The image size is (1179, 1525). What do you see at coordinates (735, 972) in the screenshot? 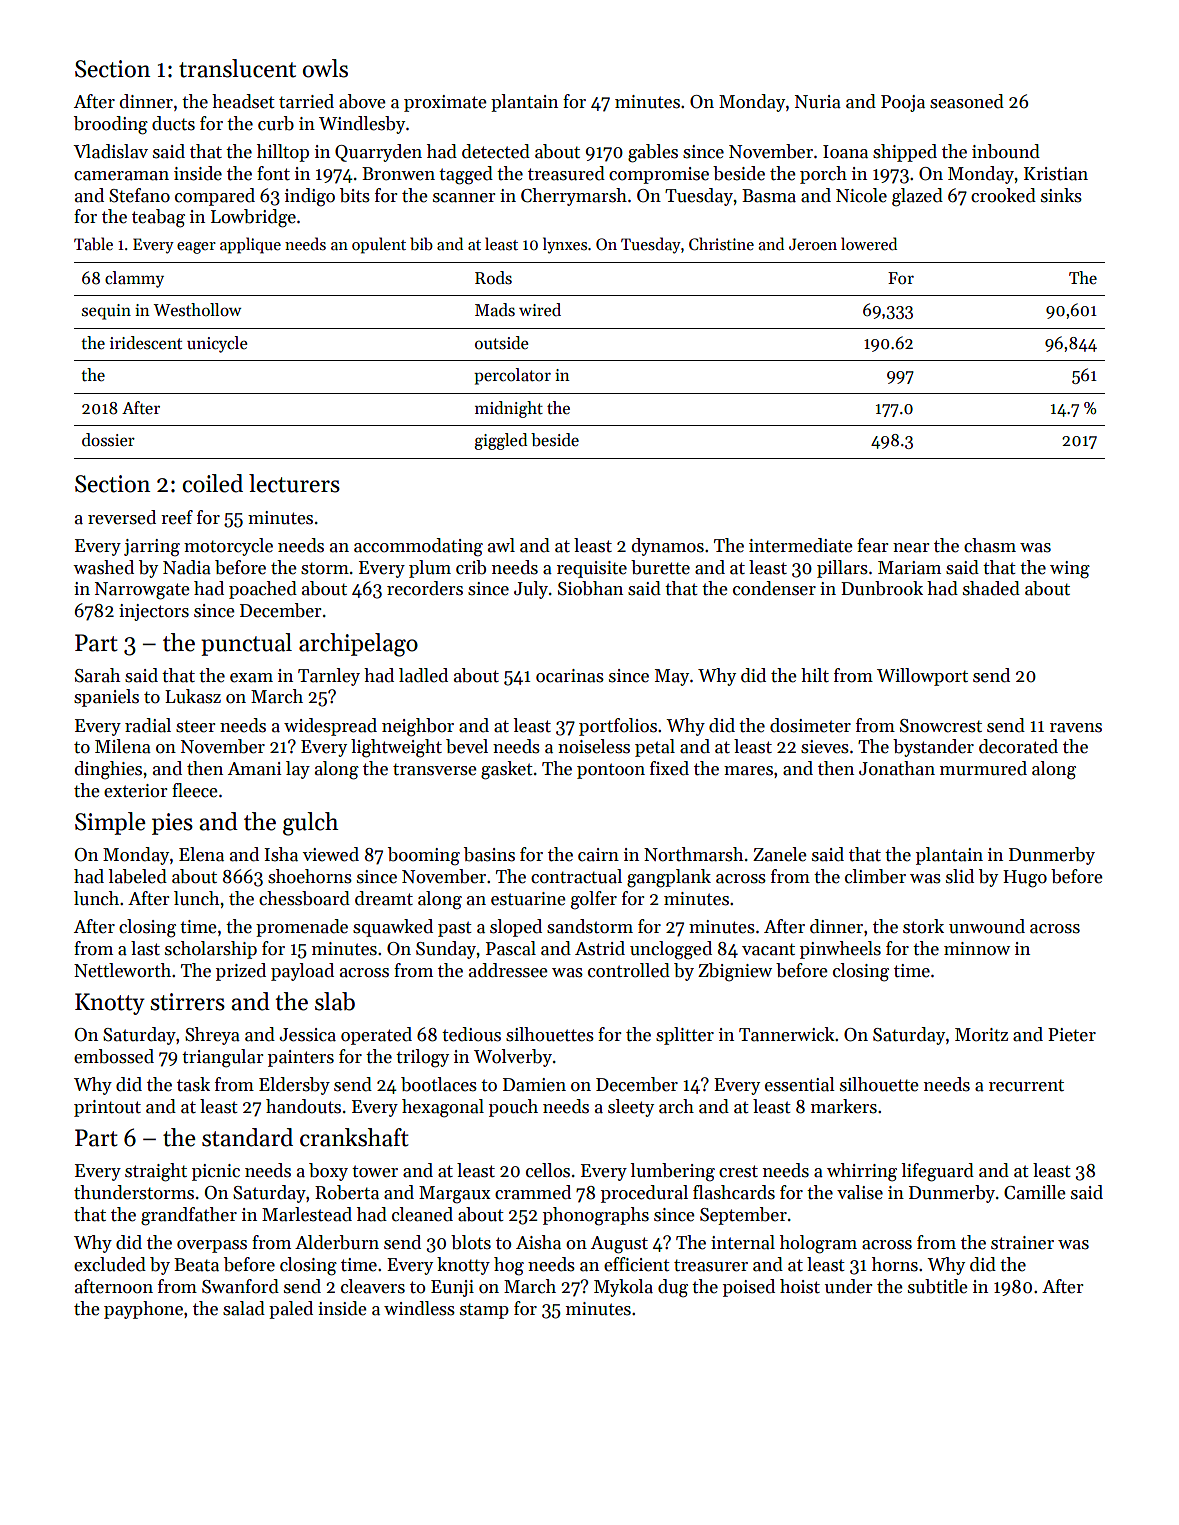
I see `Zbigniew` at bounding box center [735, 972].
